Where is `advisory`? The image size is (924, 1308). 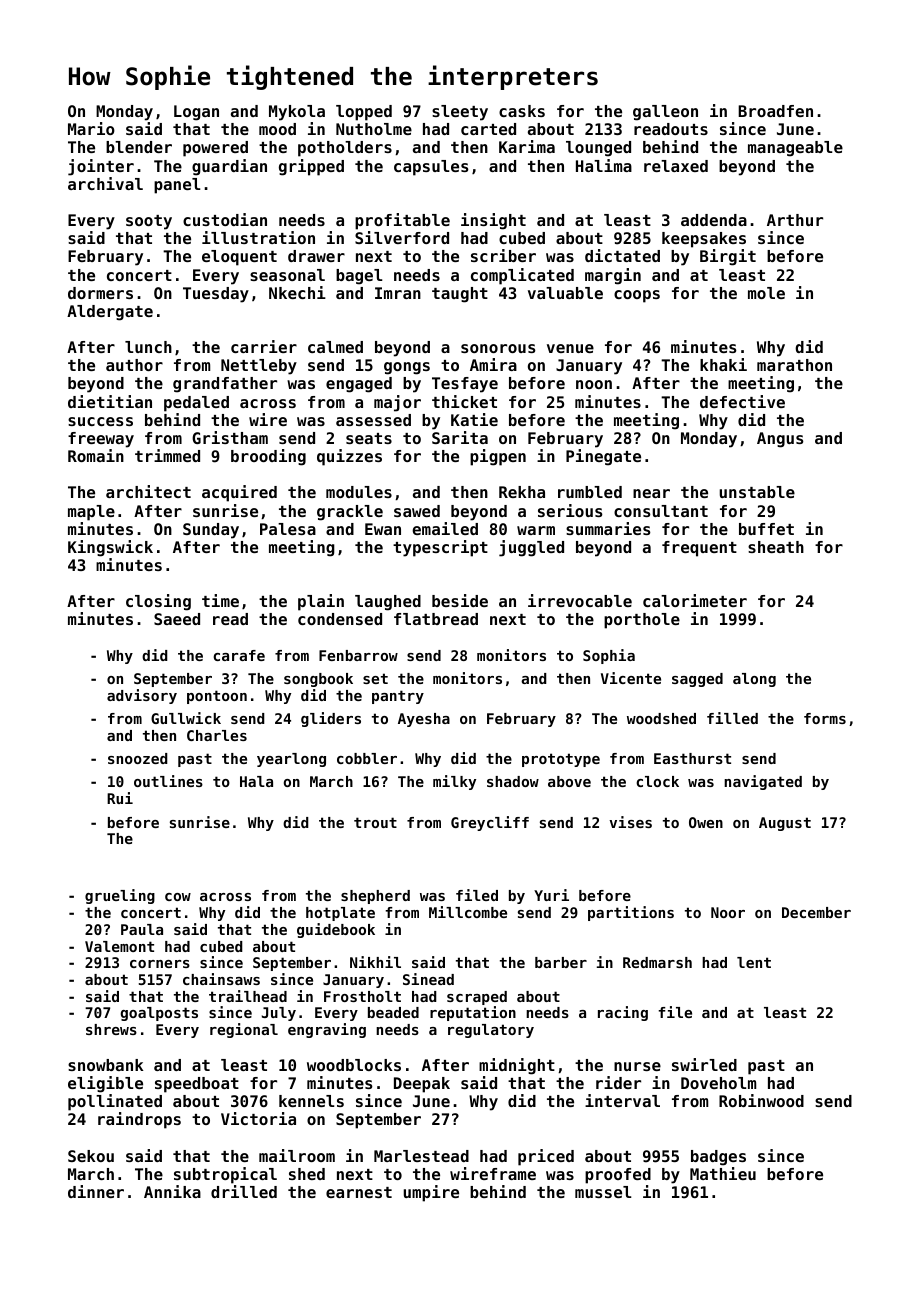 advisory is located at coordinates (142, 696).
